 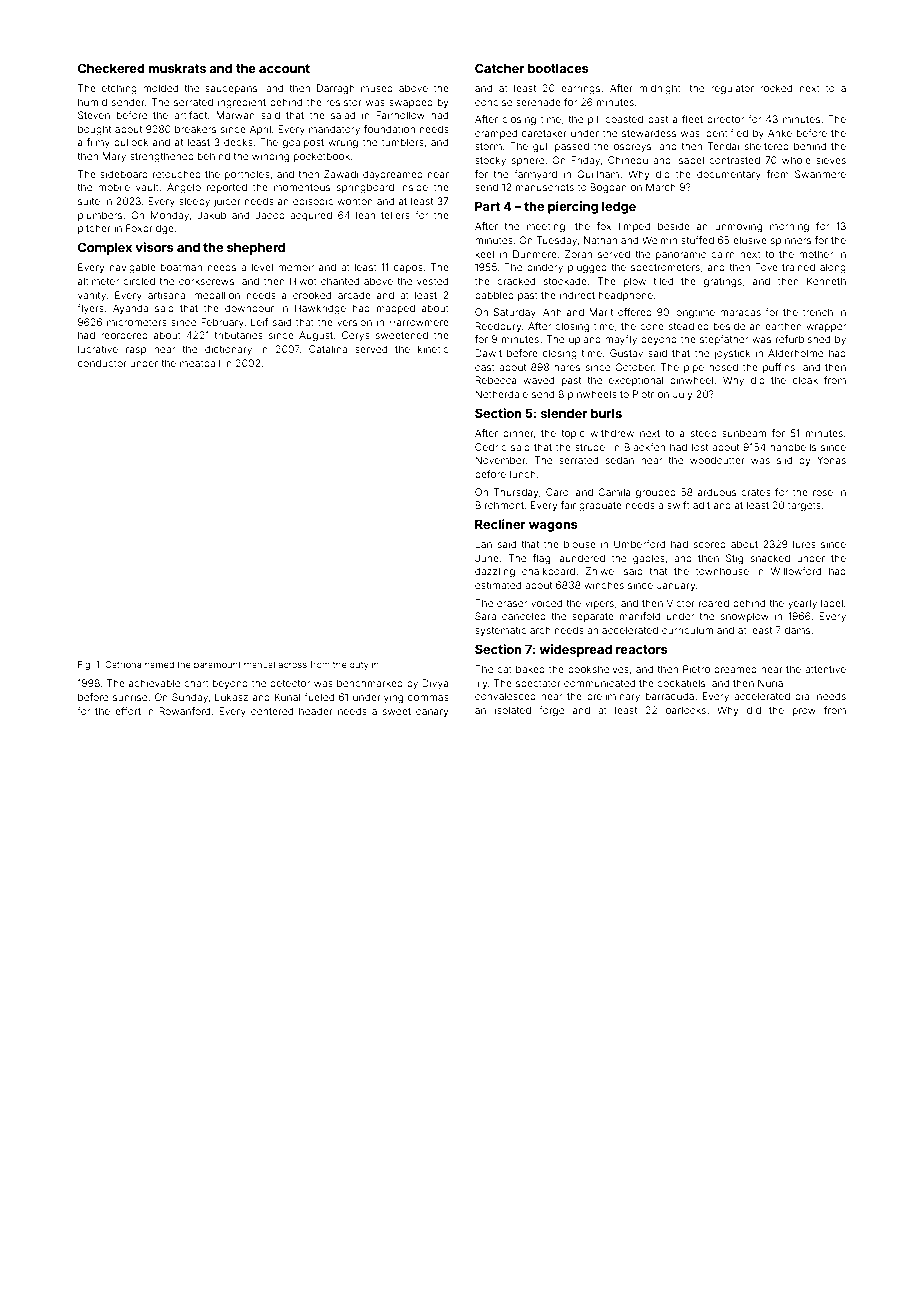 I want to click on sunbeam, so click(x=744, y=433).
